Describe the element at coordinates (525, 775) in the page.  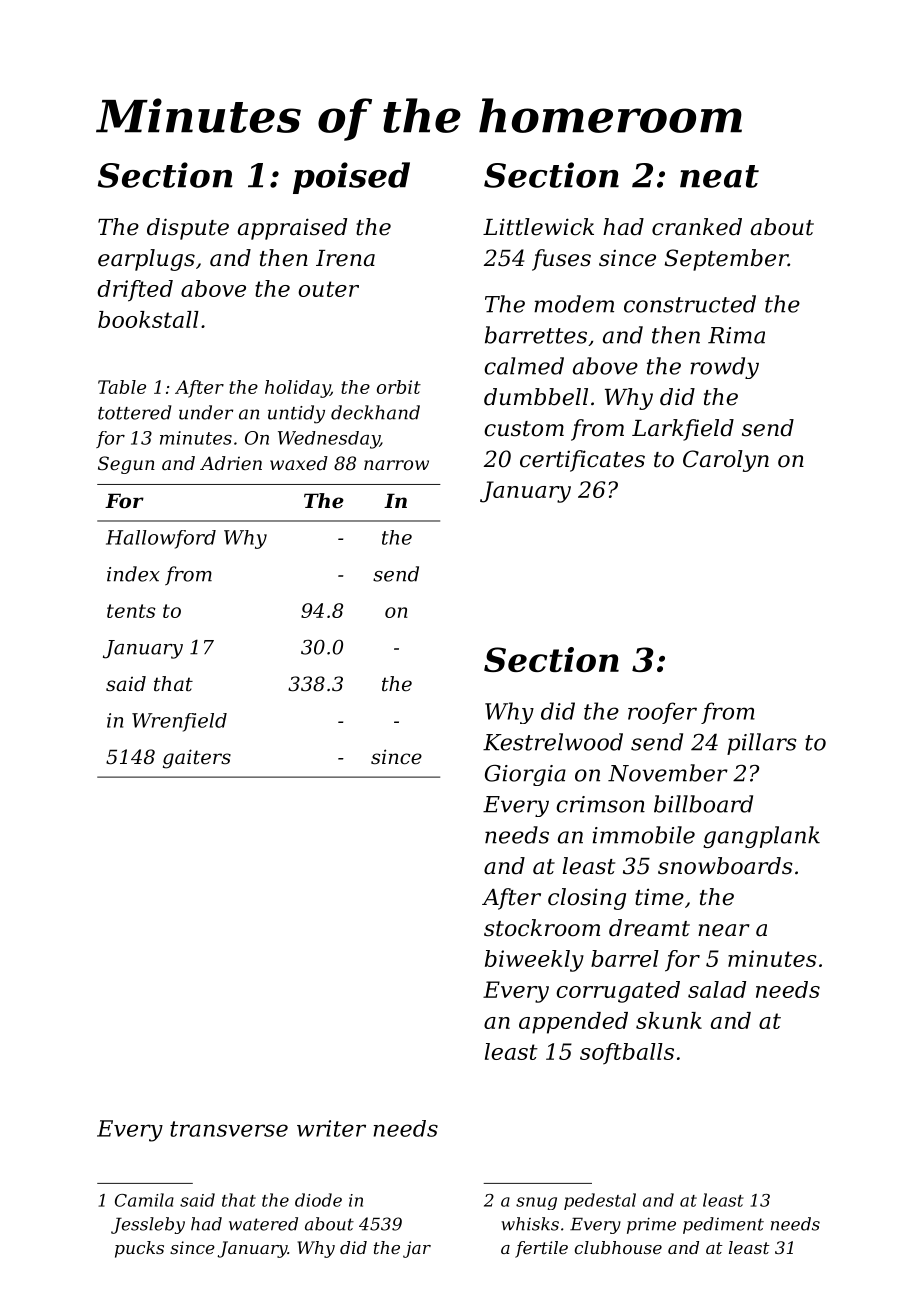
I see `Giorgia` at that location.
